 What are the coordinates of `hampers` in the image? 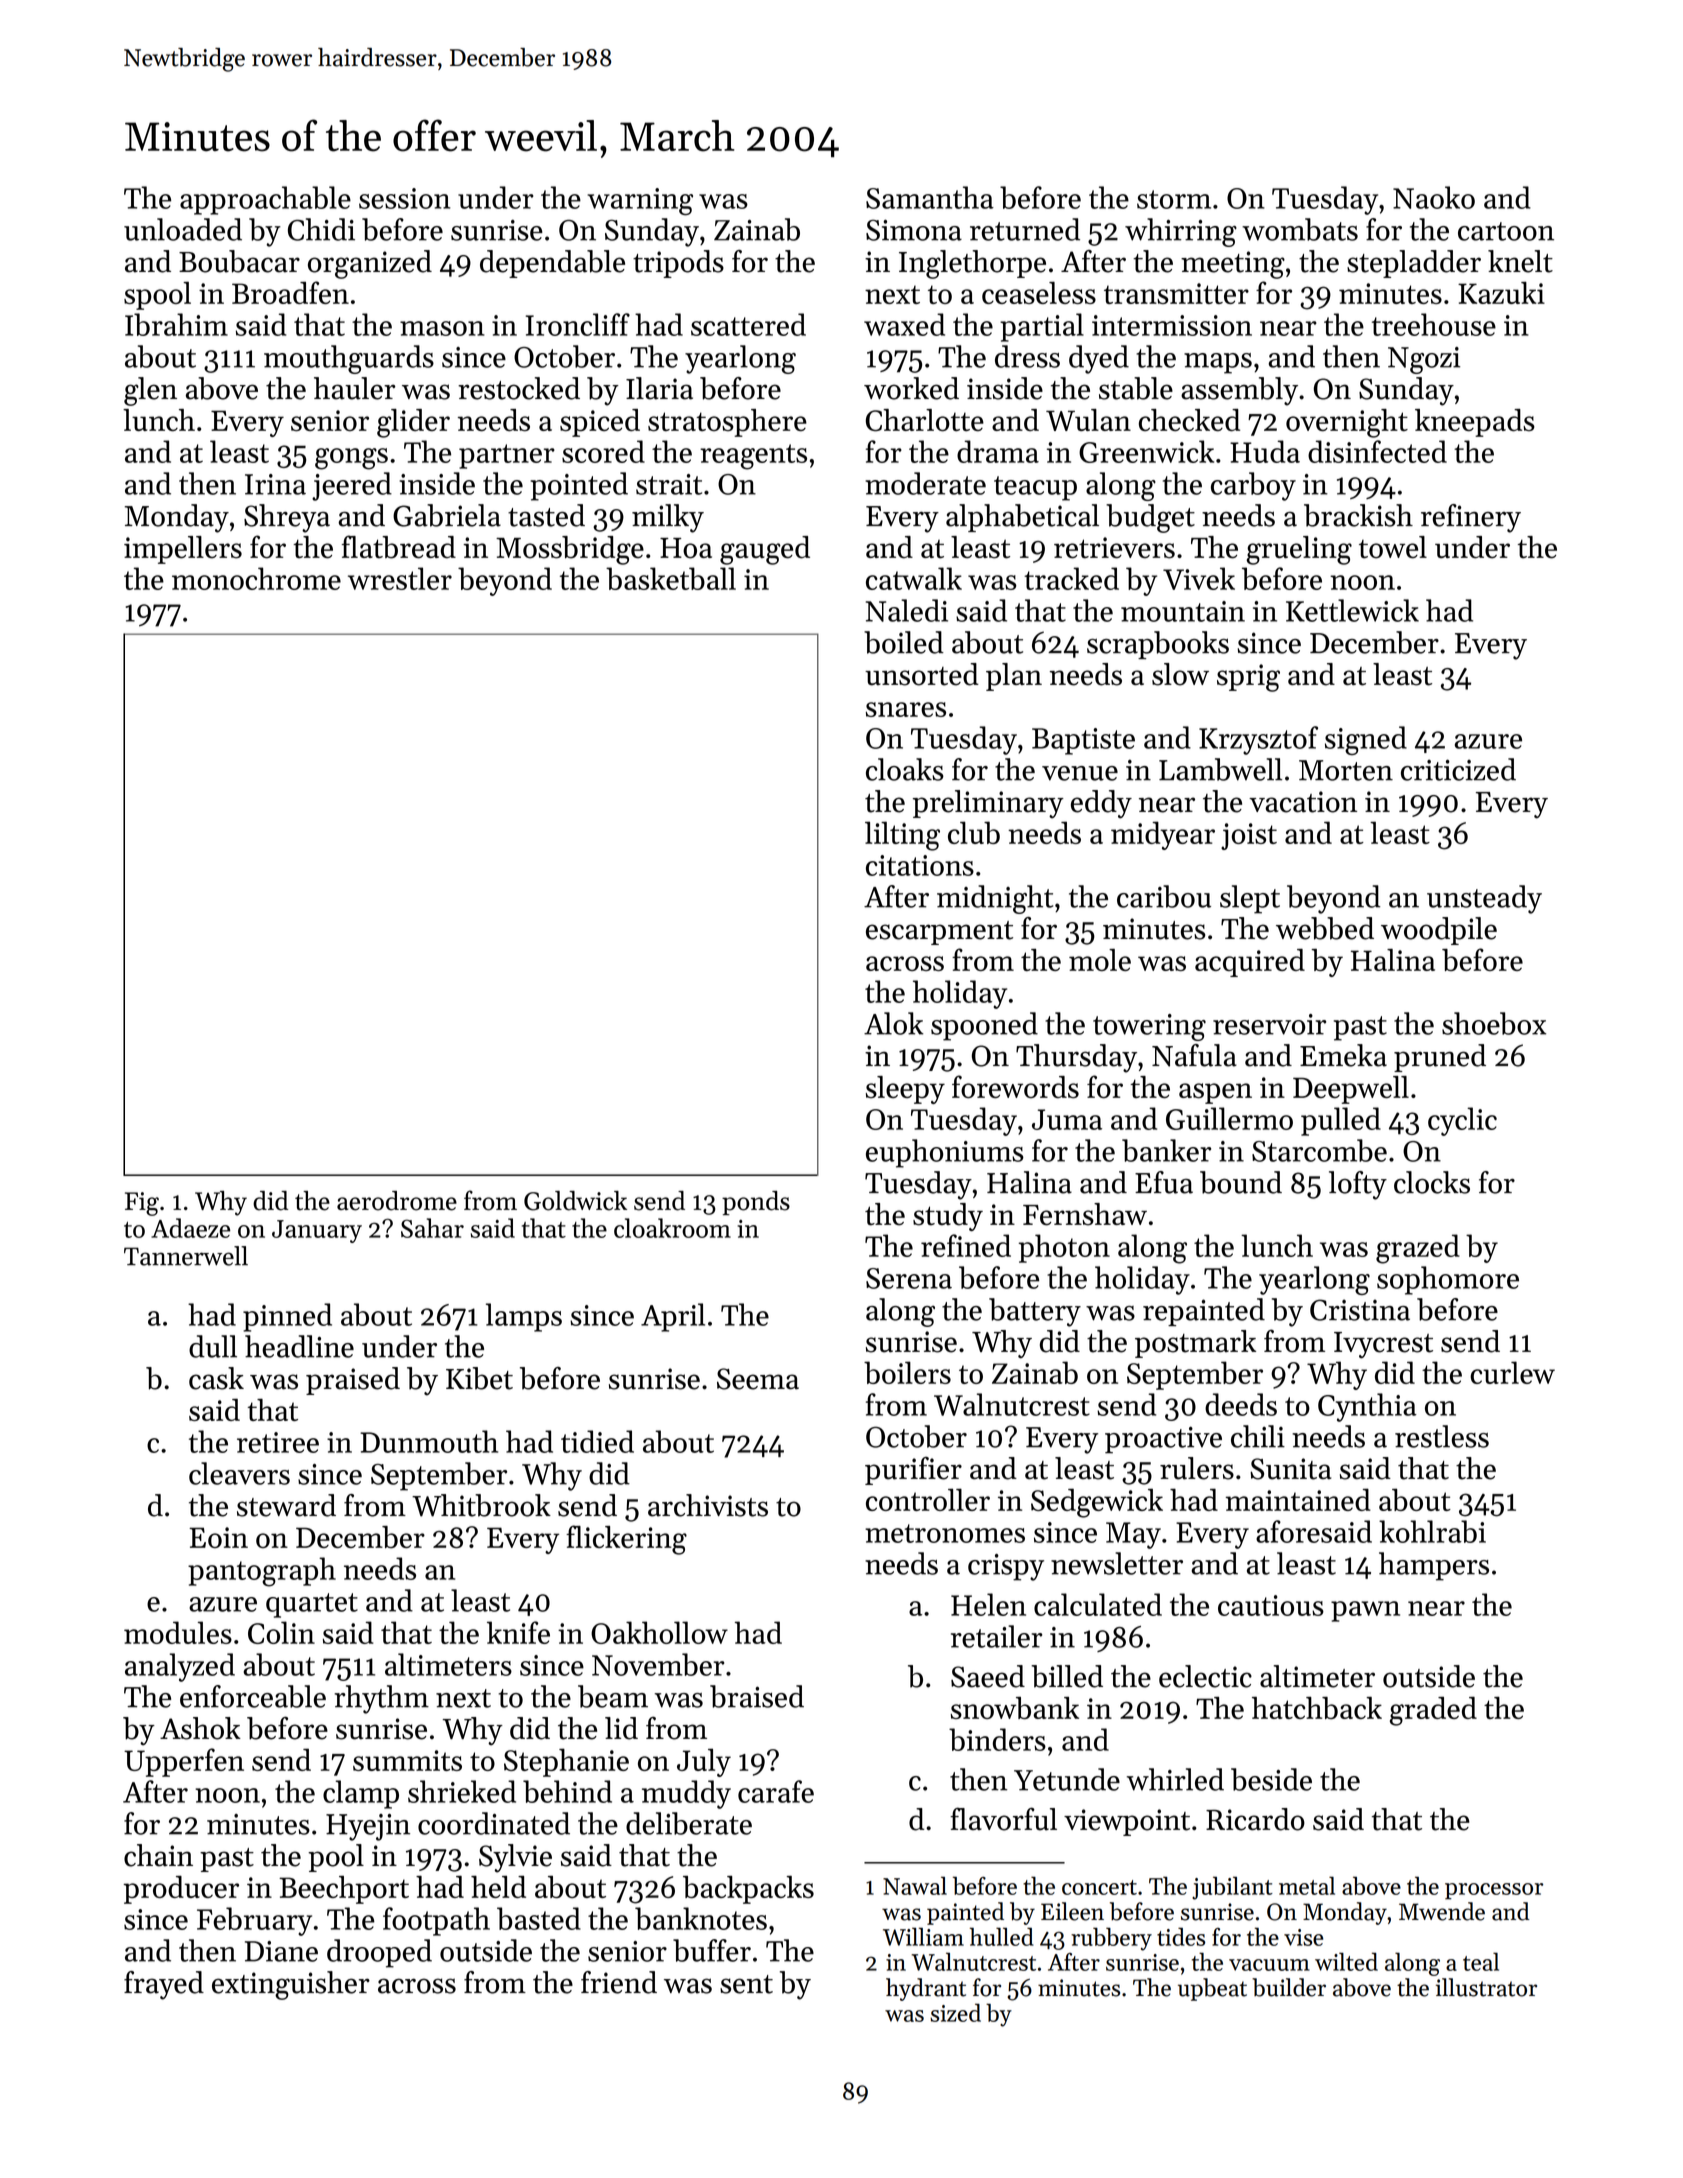 It's located at (1434, 1566).
